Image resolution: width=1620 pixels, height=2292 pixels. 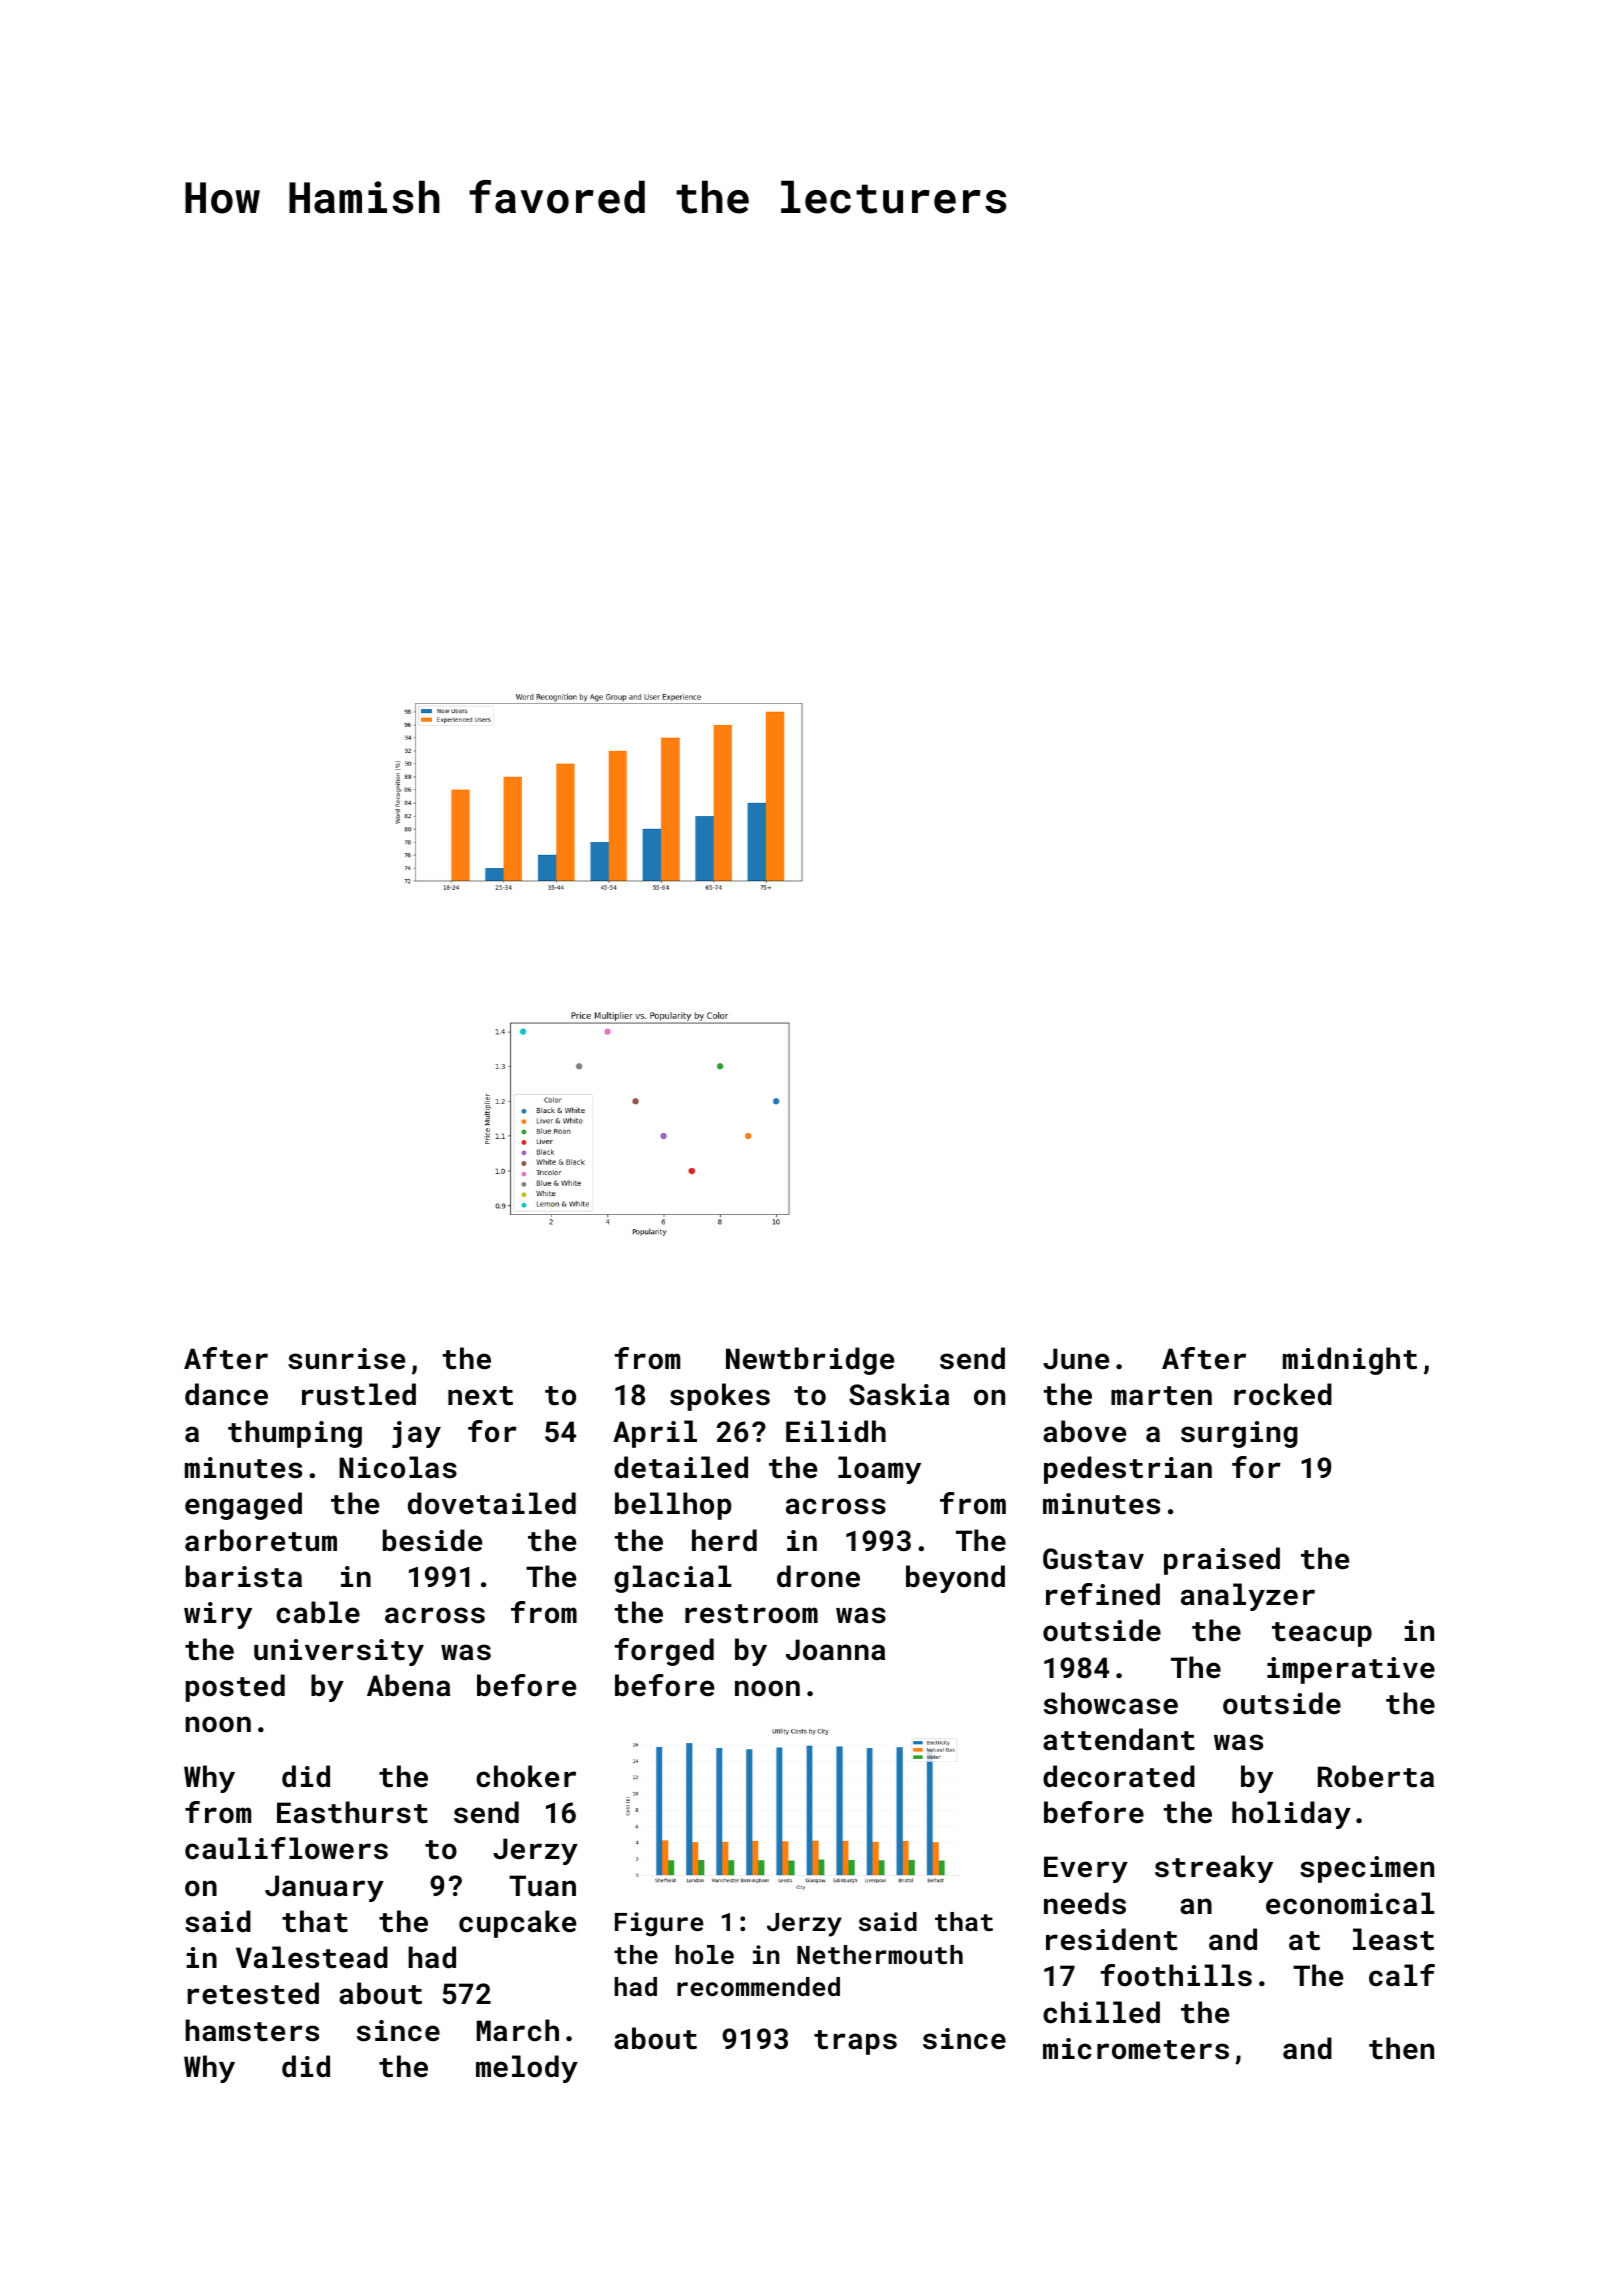 What do you see at coordinates (542, 1886) in the page?
I see `Tuan` at bounding box center [542, 1886].
